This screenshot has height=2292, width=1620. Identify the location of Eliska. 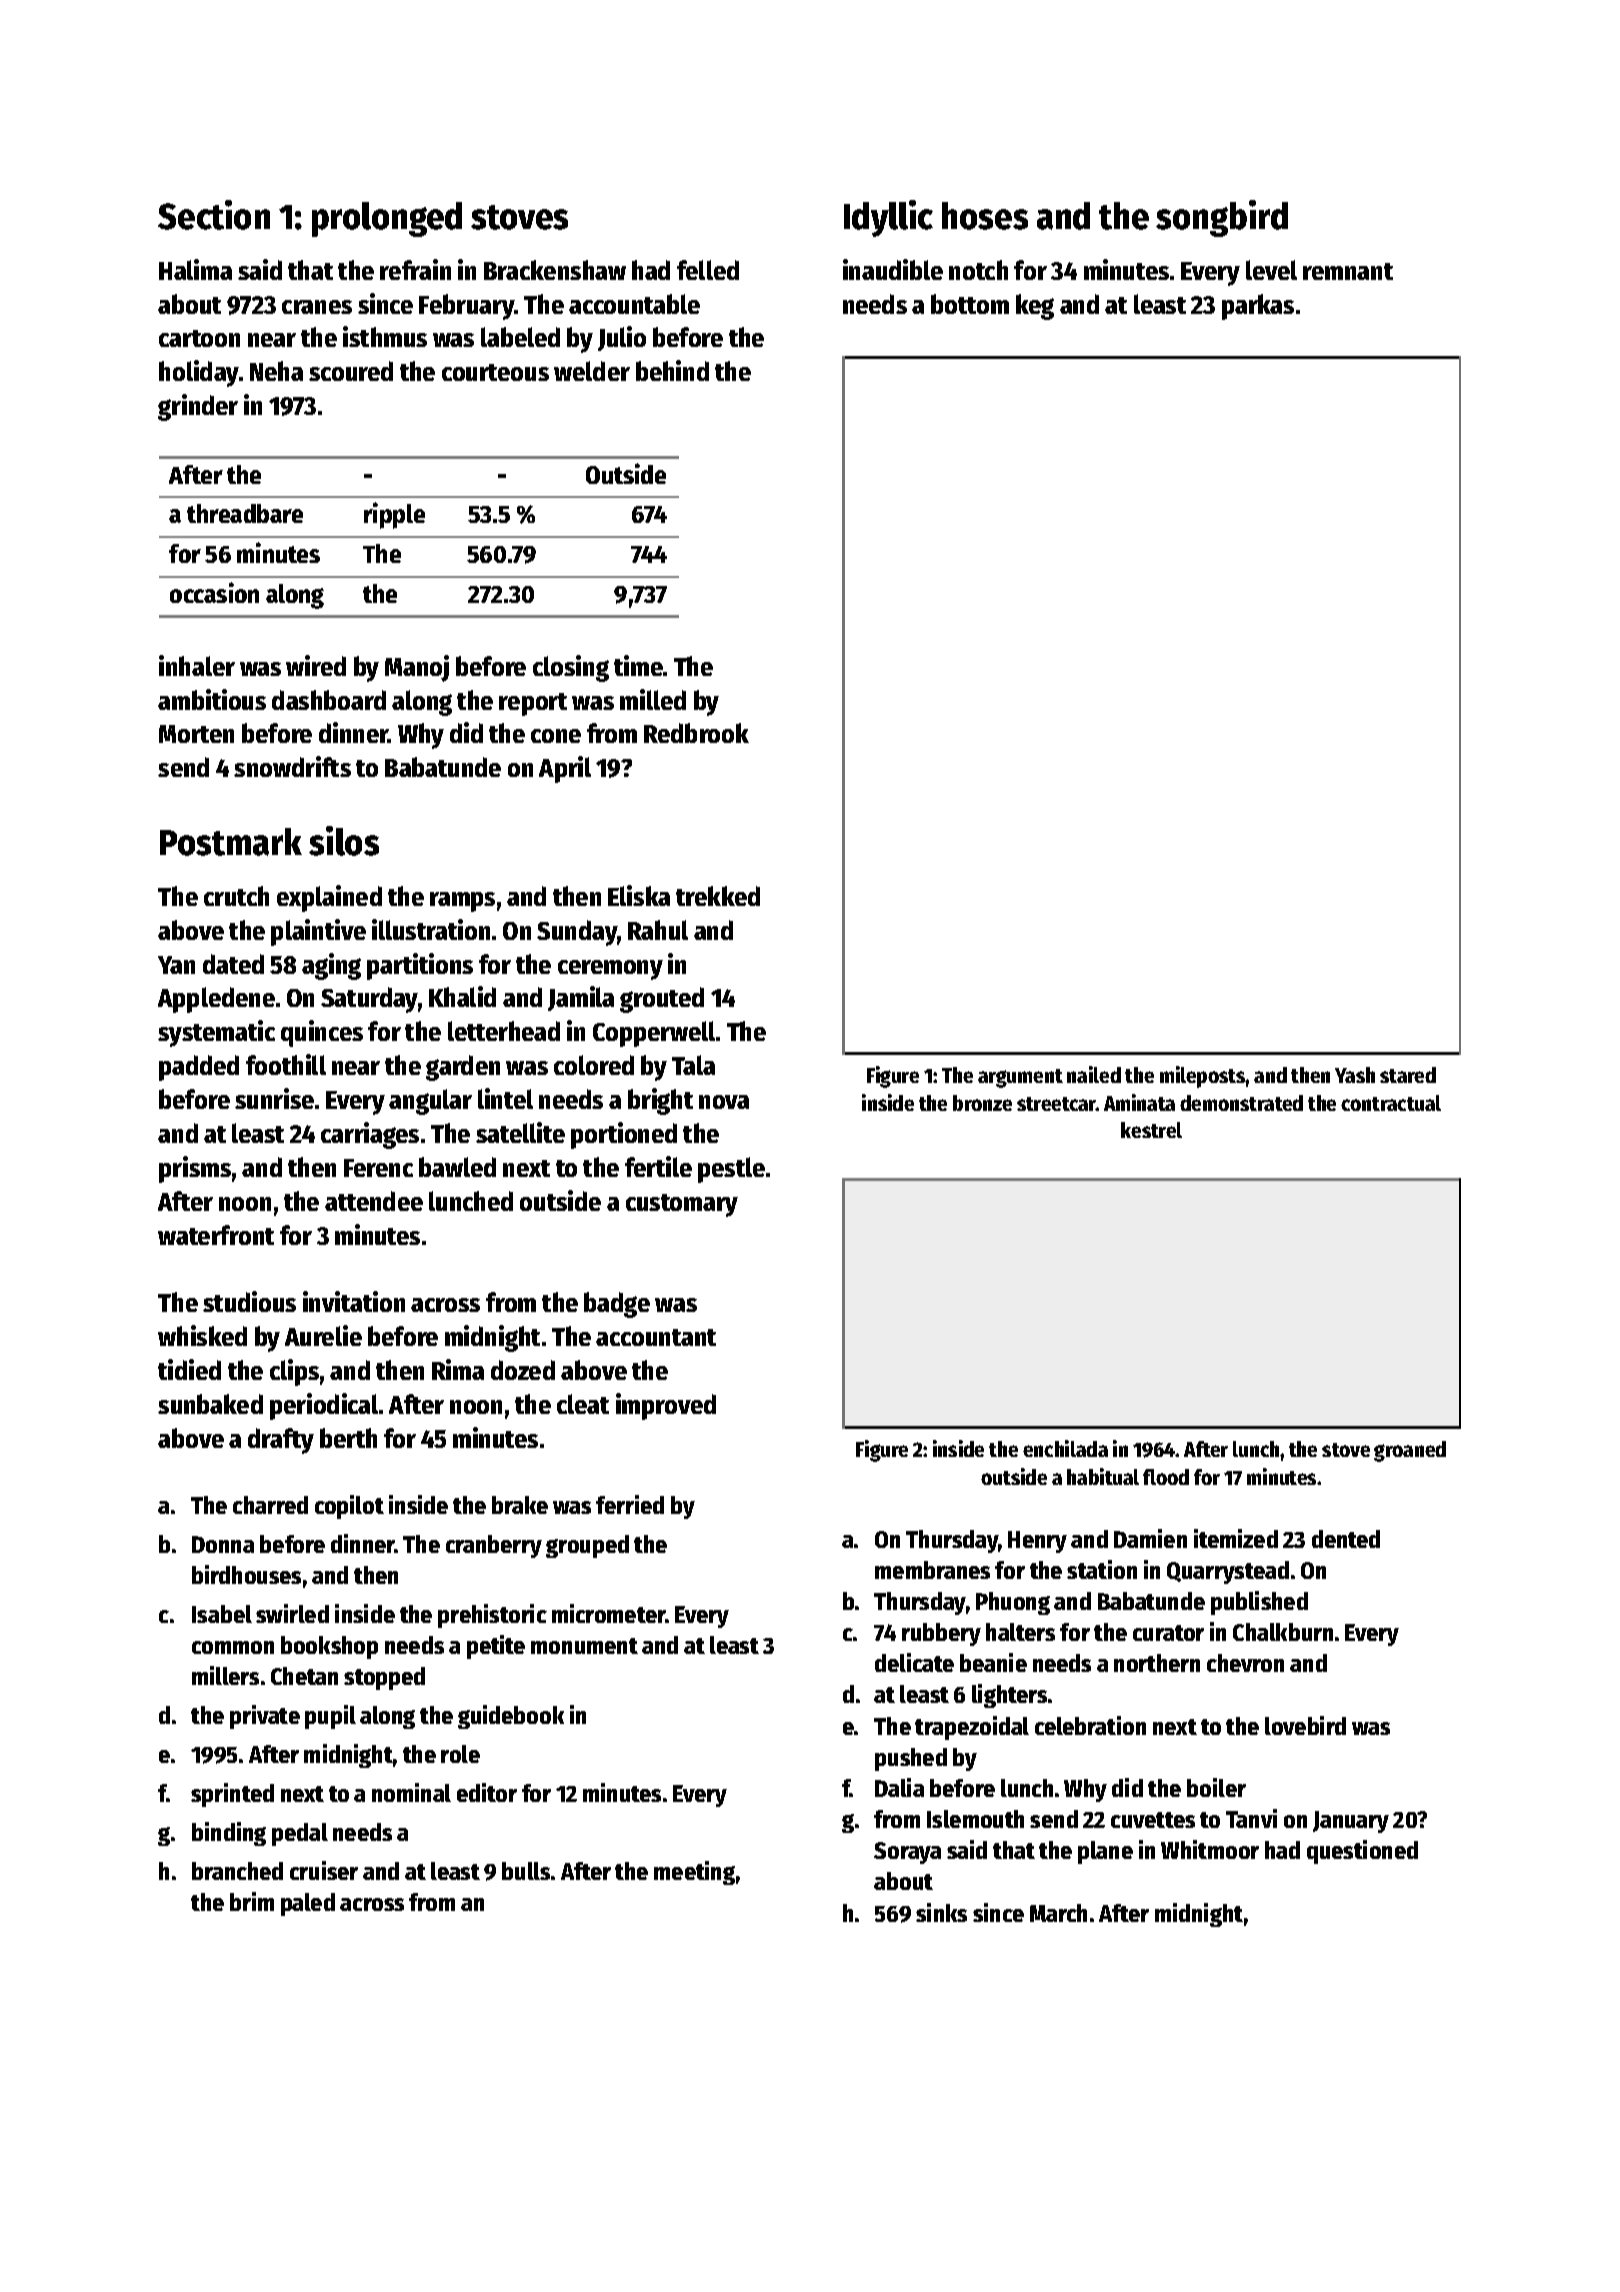
(639, 895).
